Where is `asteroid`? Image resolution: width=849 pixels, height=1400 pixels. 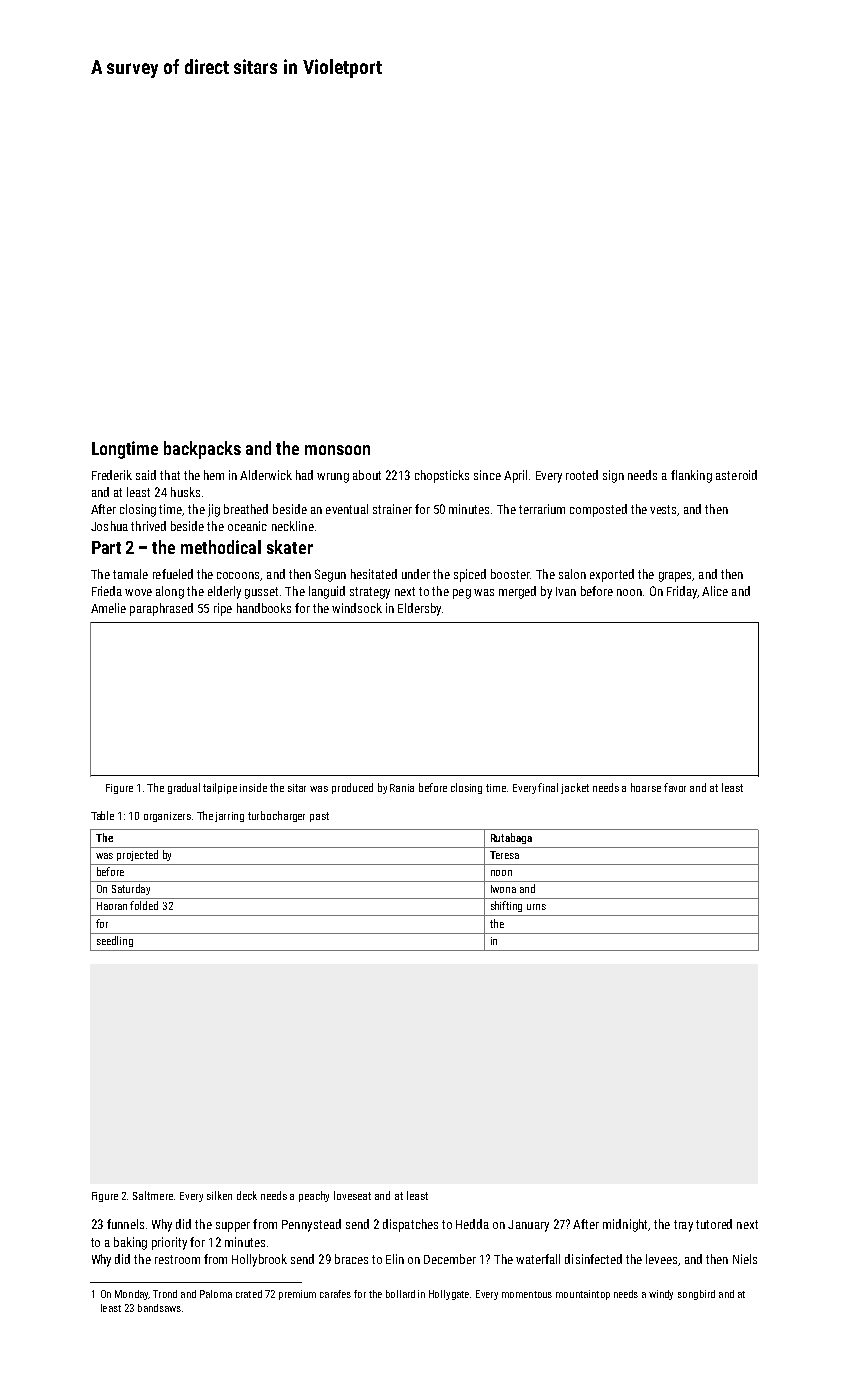
asteroid is located at coordinates (736, 475).
